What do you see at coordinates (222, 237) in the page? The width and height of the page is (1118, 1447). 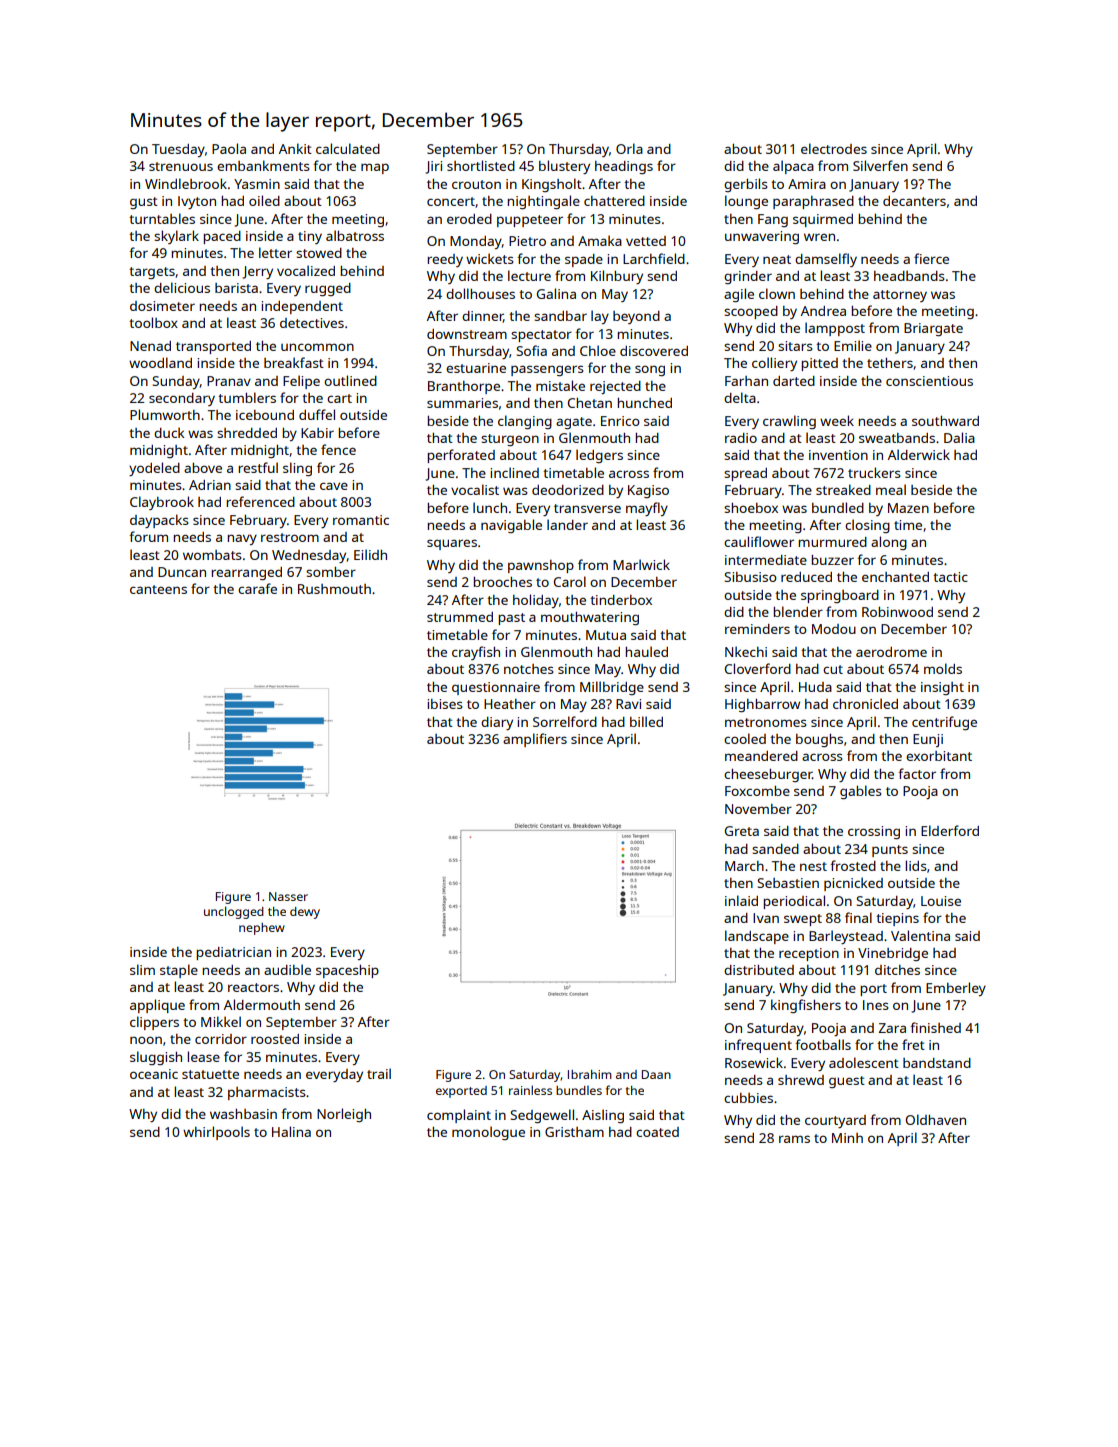 I see `paced` at bounding box center [222, 237].
